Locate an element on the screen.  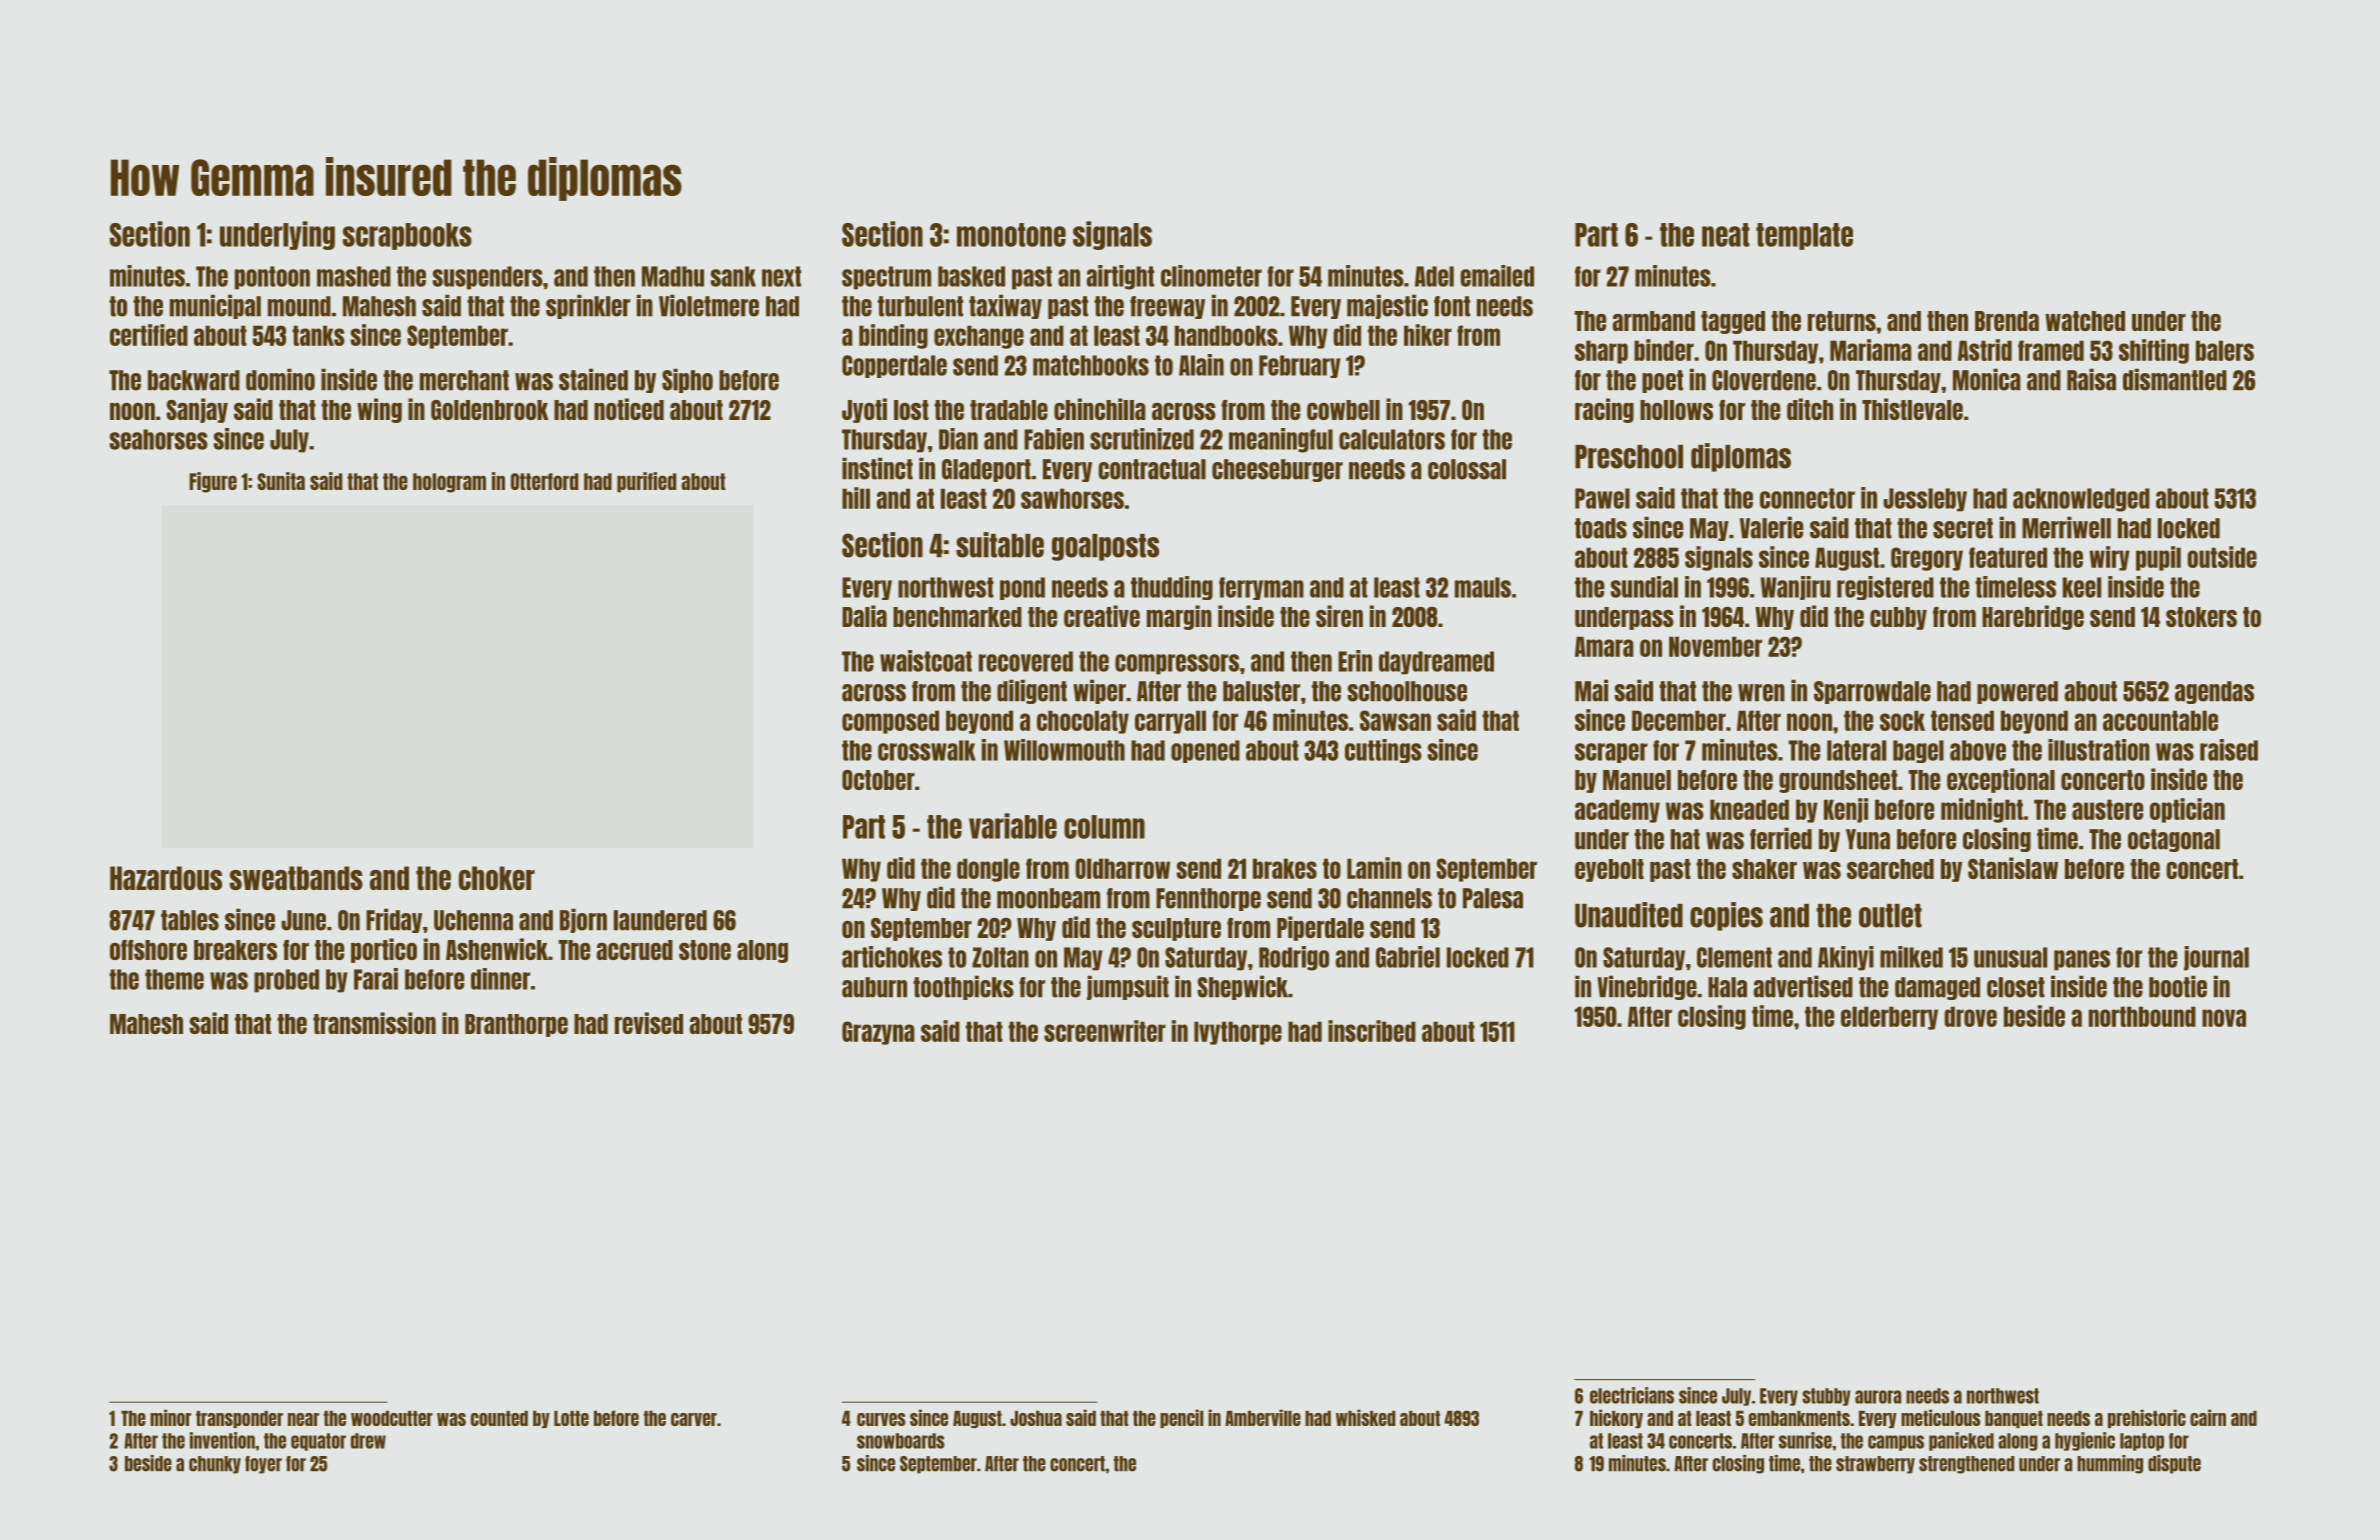
journal is located at coordinates (2216, 958).
